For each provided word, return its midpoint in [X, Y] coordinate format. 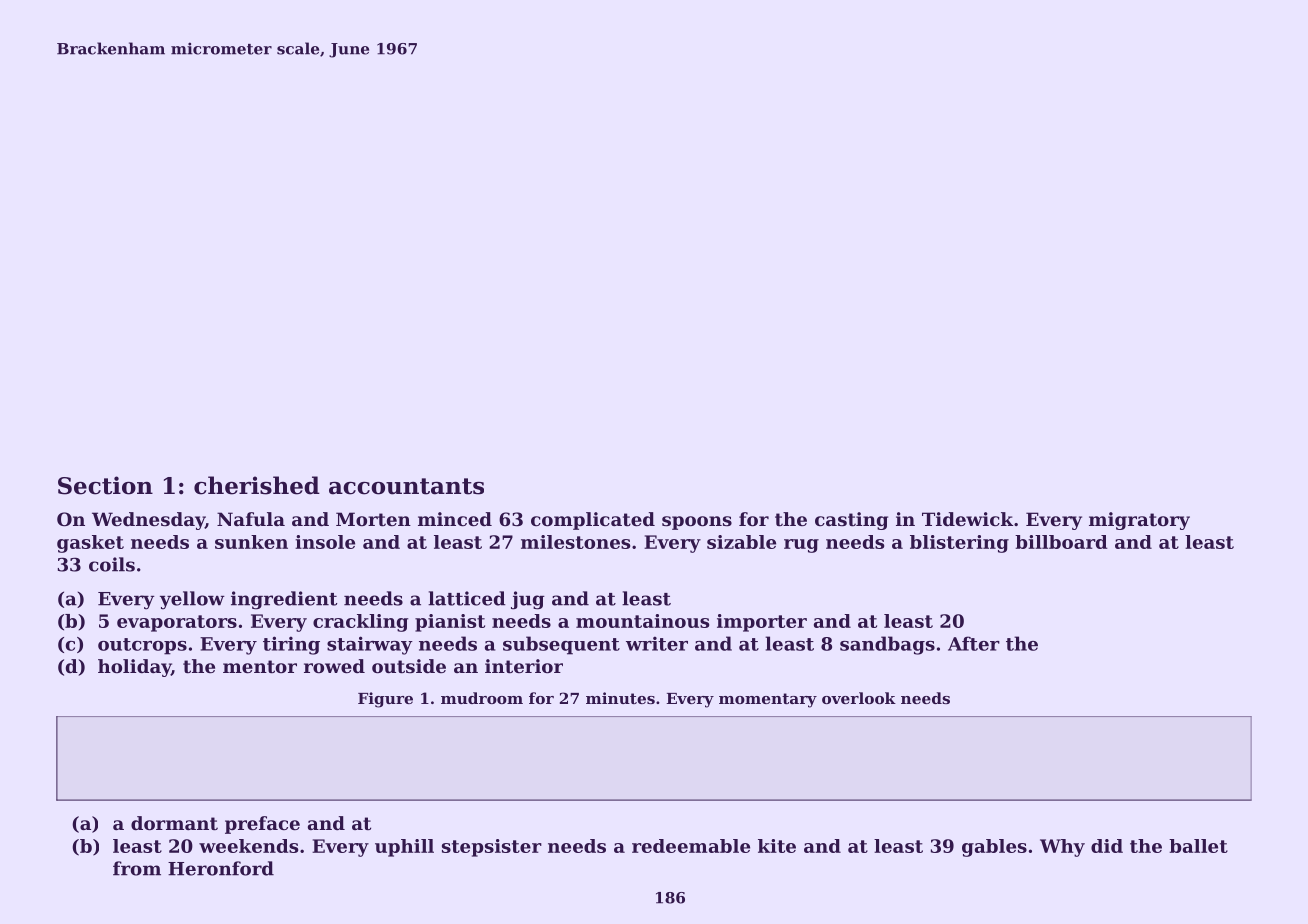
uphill [404, 848]
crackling [360, 623]
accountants [406, 486]
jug [528, 600]
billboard [1061, 542]
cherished [257, 485]
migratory [1139, 521]
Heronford [221, 868]
